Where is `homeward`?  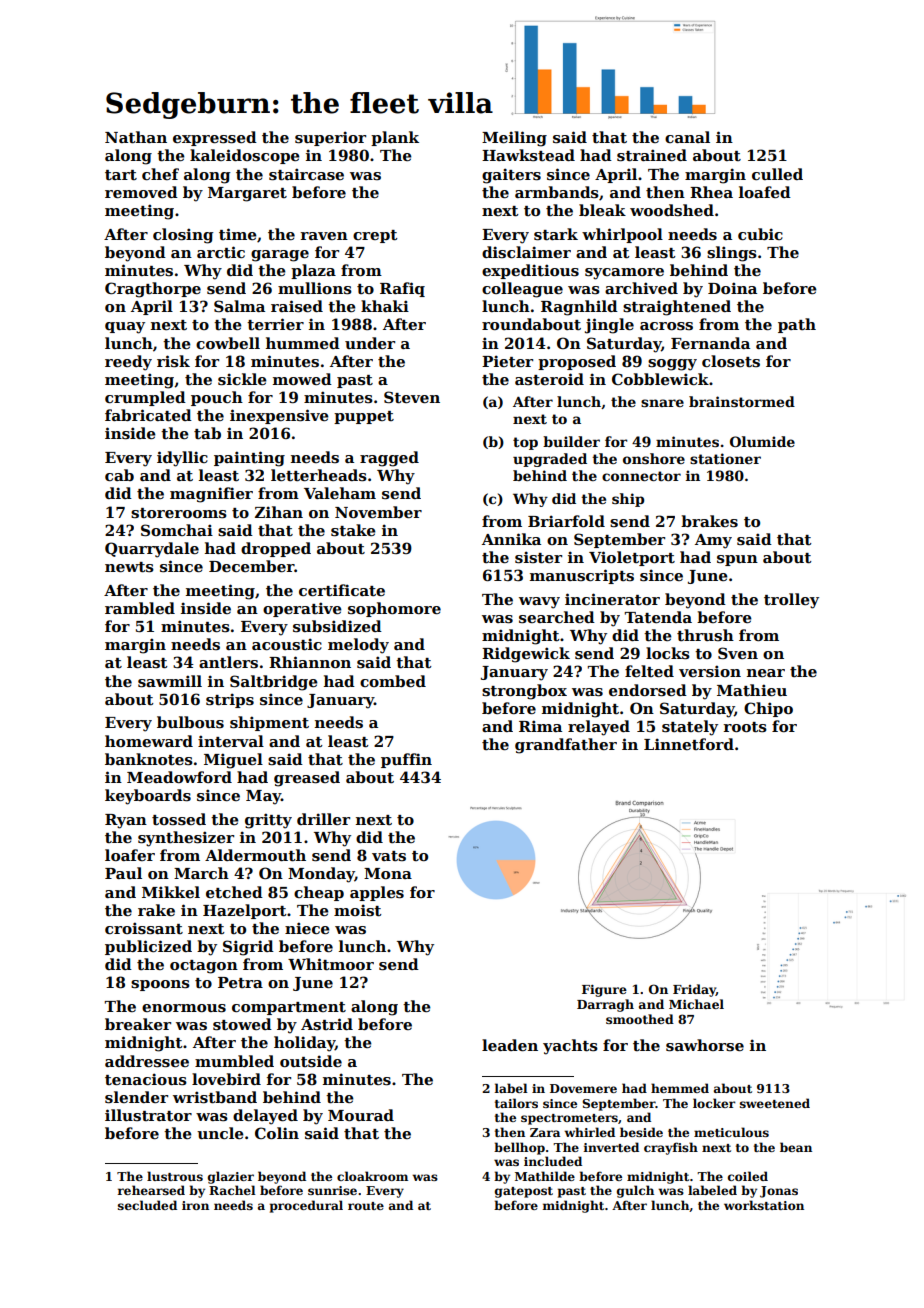 homeward is located at coordinates (149, 741).
